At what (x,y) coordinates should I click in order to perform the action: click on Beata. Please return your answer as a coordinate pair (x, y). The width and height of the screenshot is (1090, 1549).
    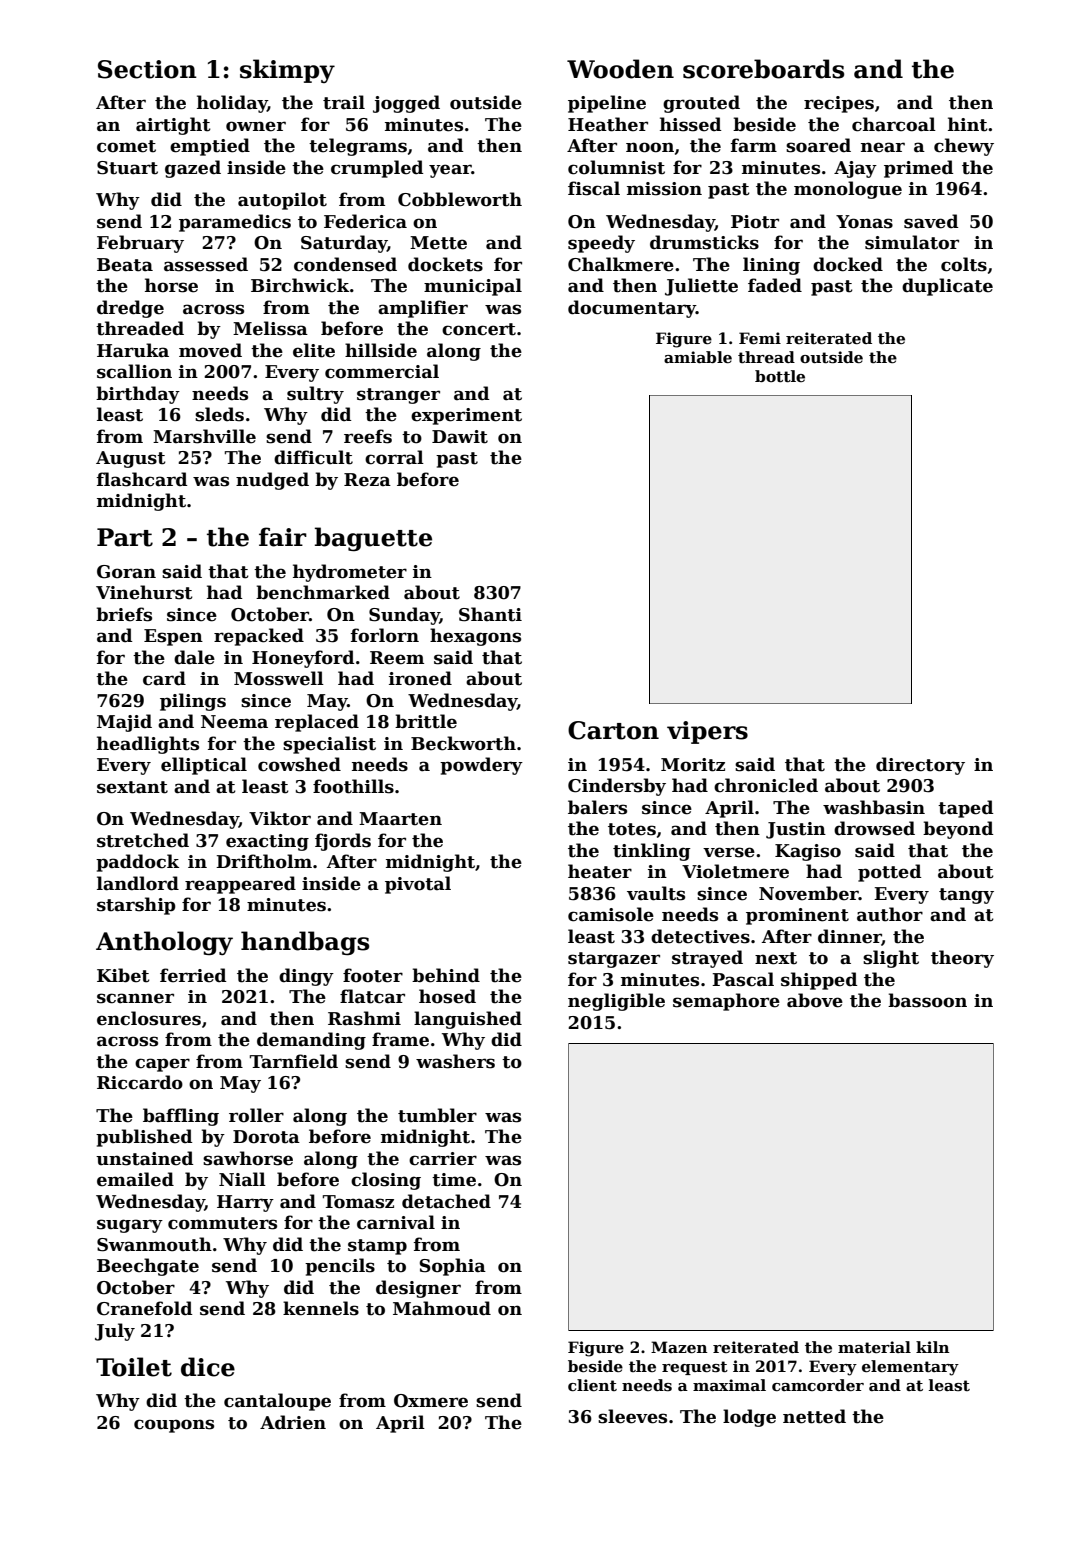
    Looking at the image, I should click on (125, 265).
